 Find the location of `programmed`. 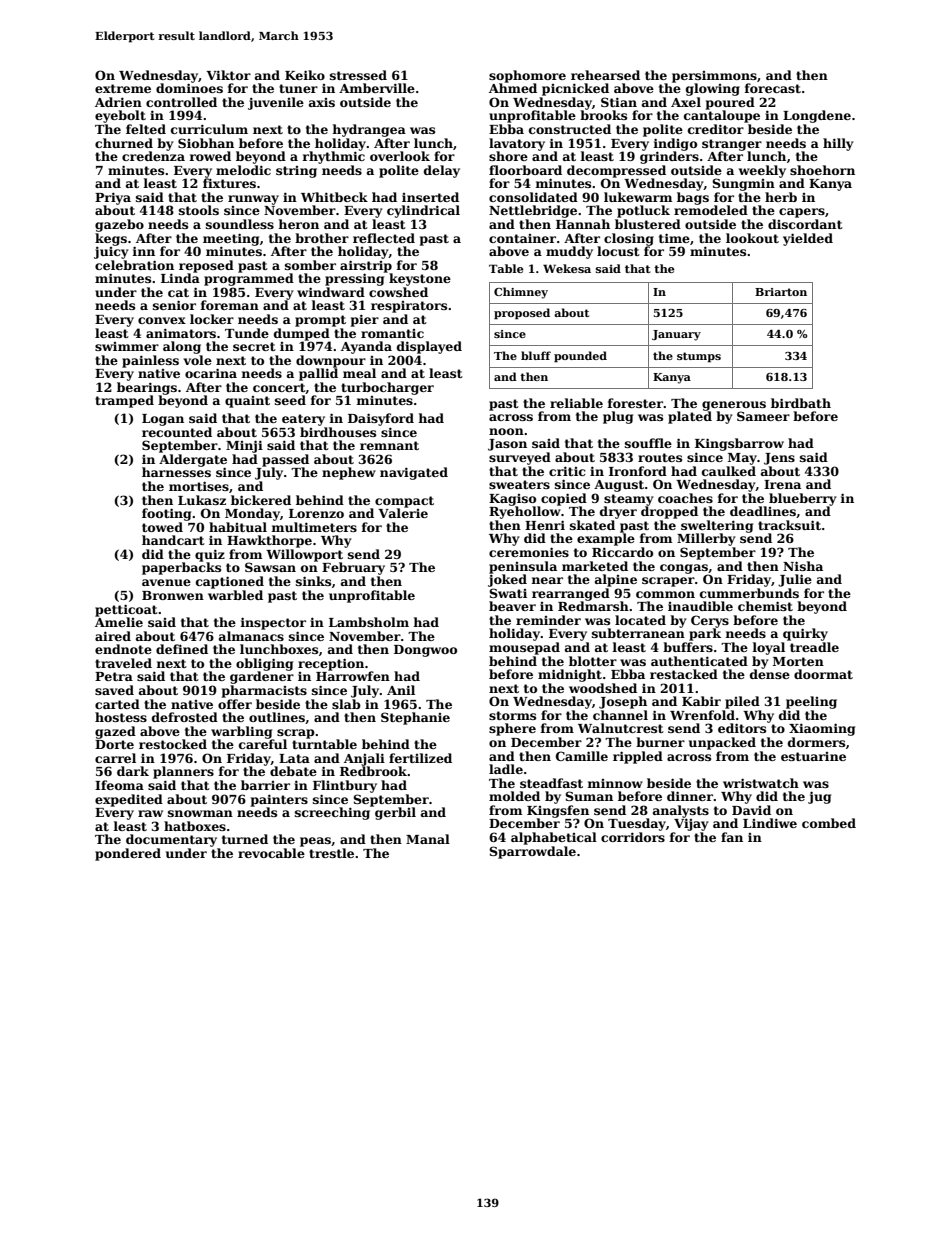

programmed is located at coordinates (249, 279).
